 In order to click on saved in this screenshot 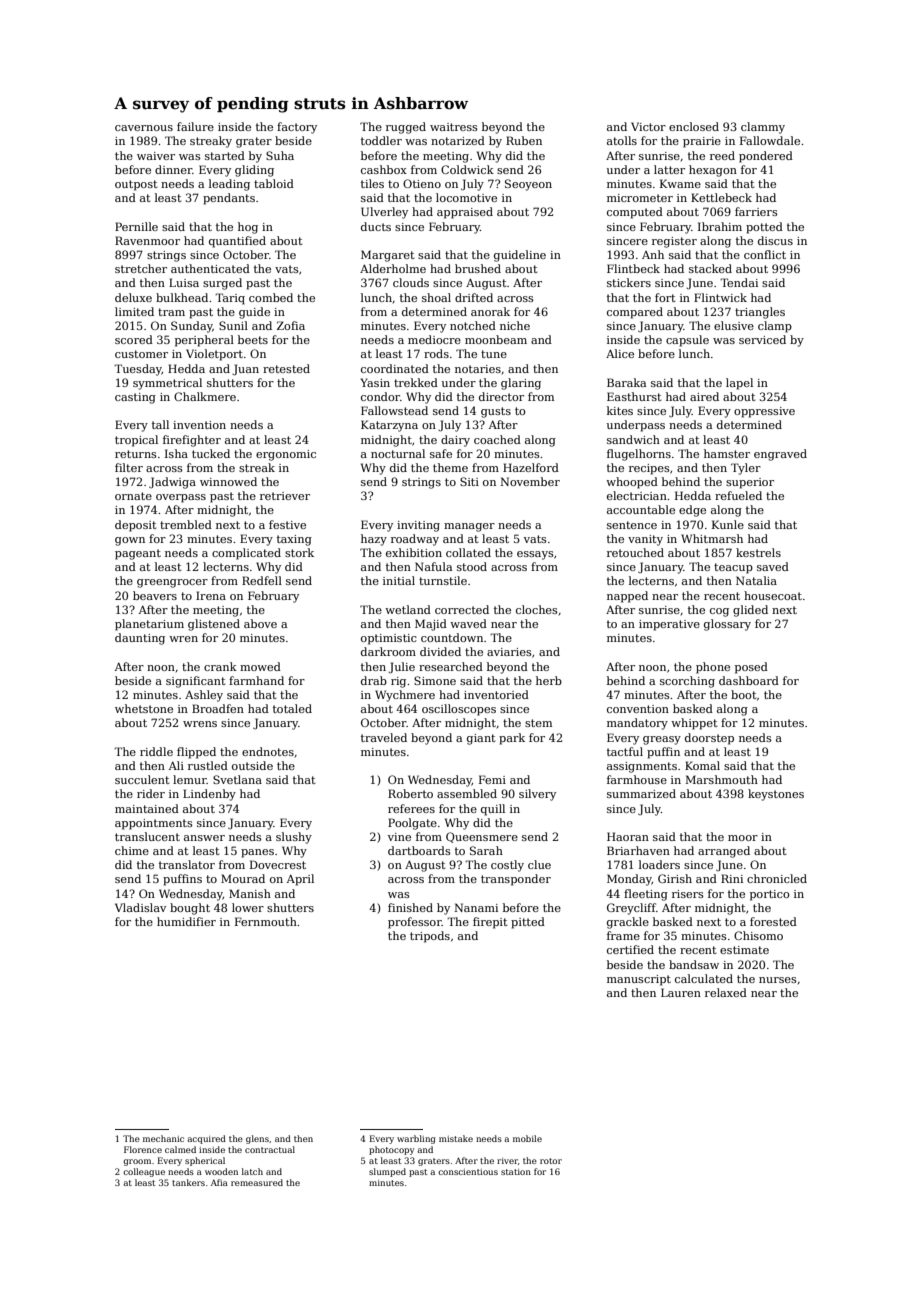, I will do `click(773, 566)`.
